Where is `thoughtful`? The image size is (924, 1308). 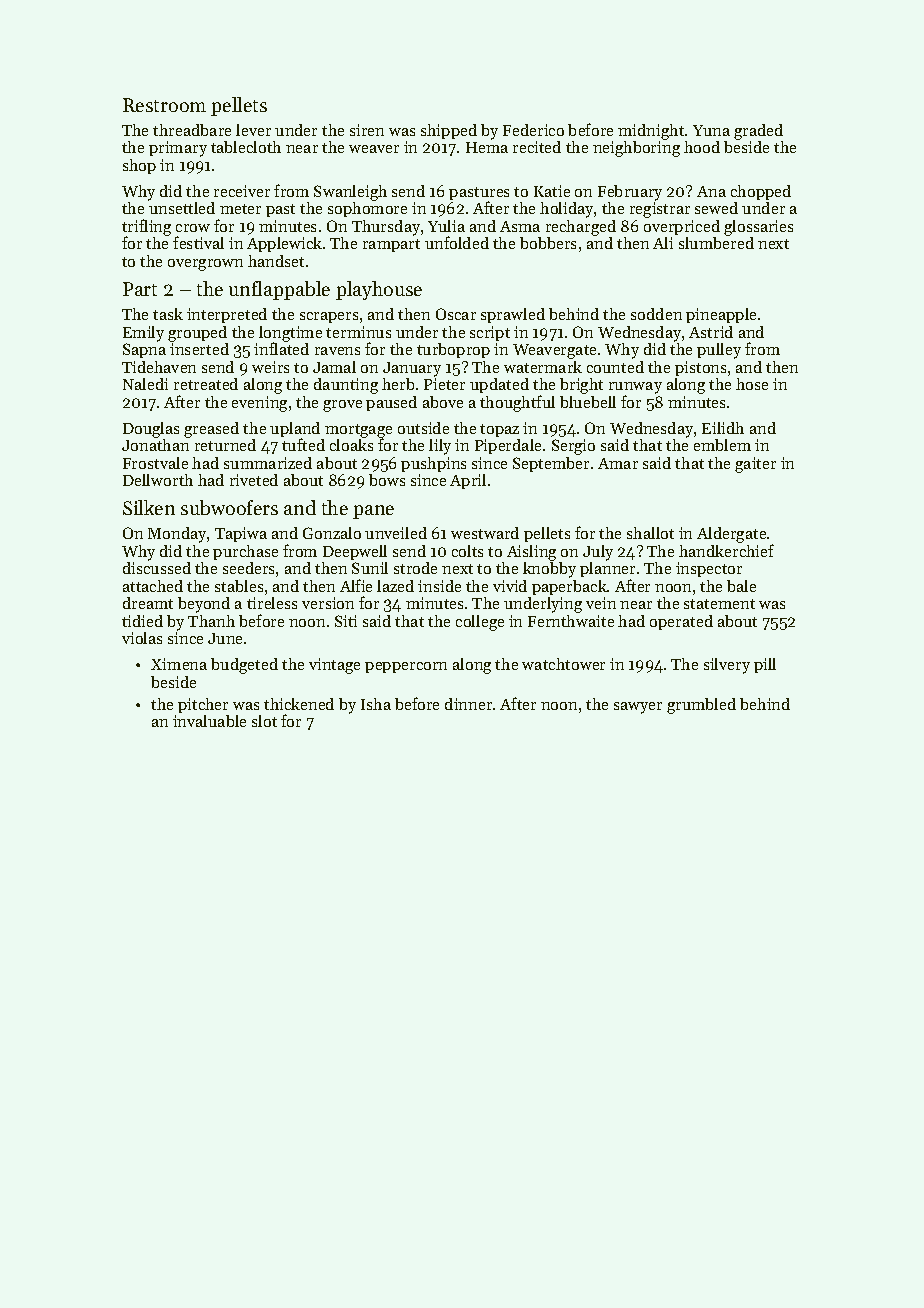 thoughtful is located at coordinates (517, 403).
